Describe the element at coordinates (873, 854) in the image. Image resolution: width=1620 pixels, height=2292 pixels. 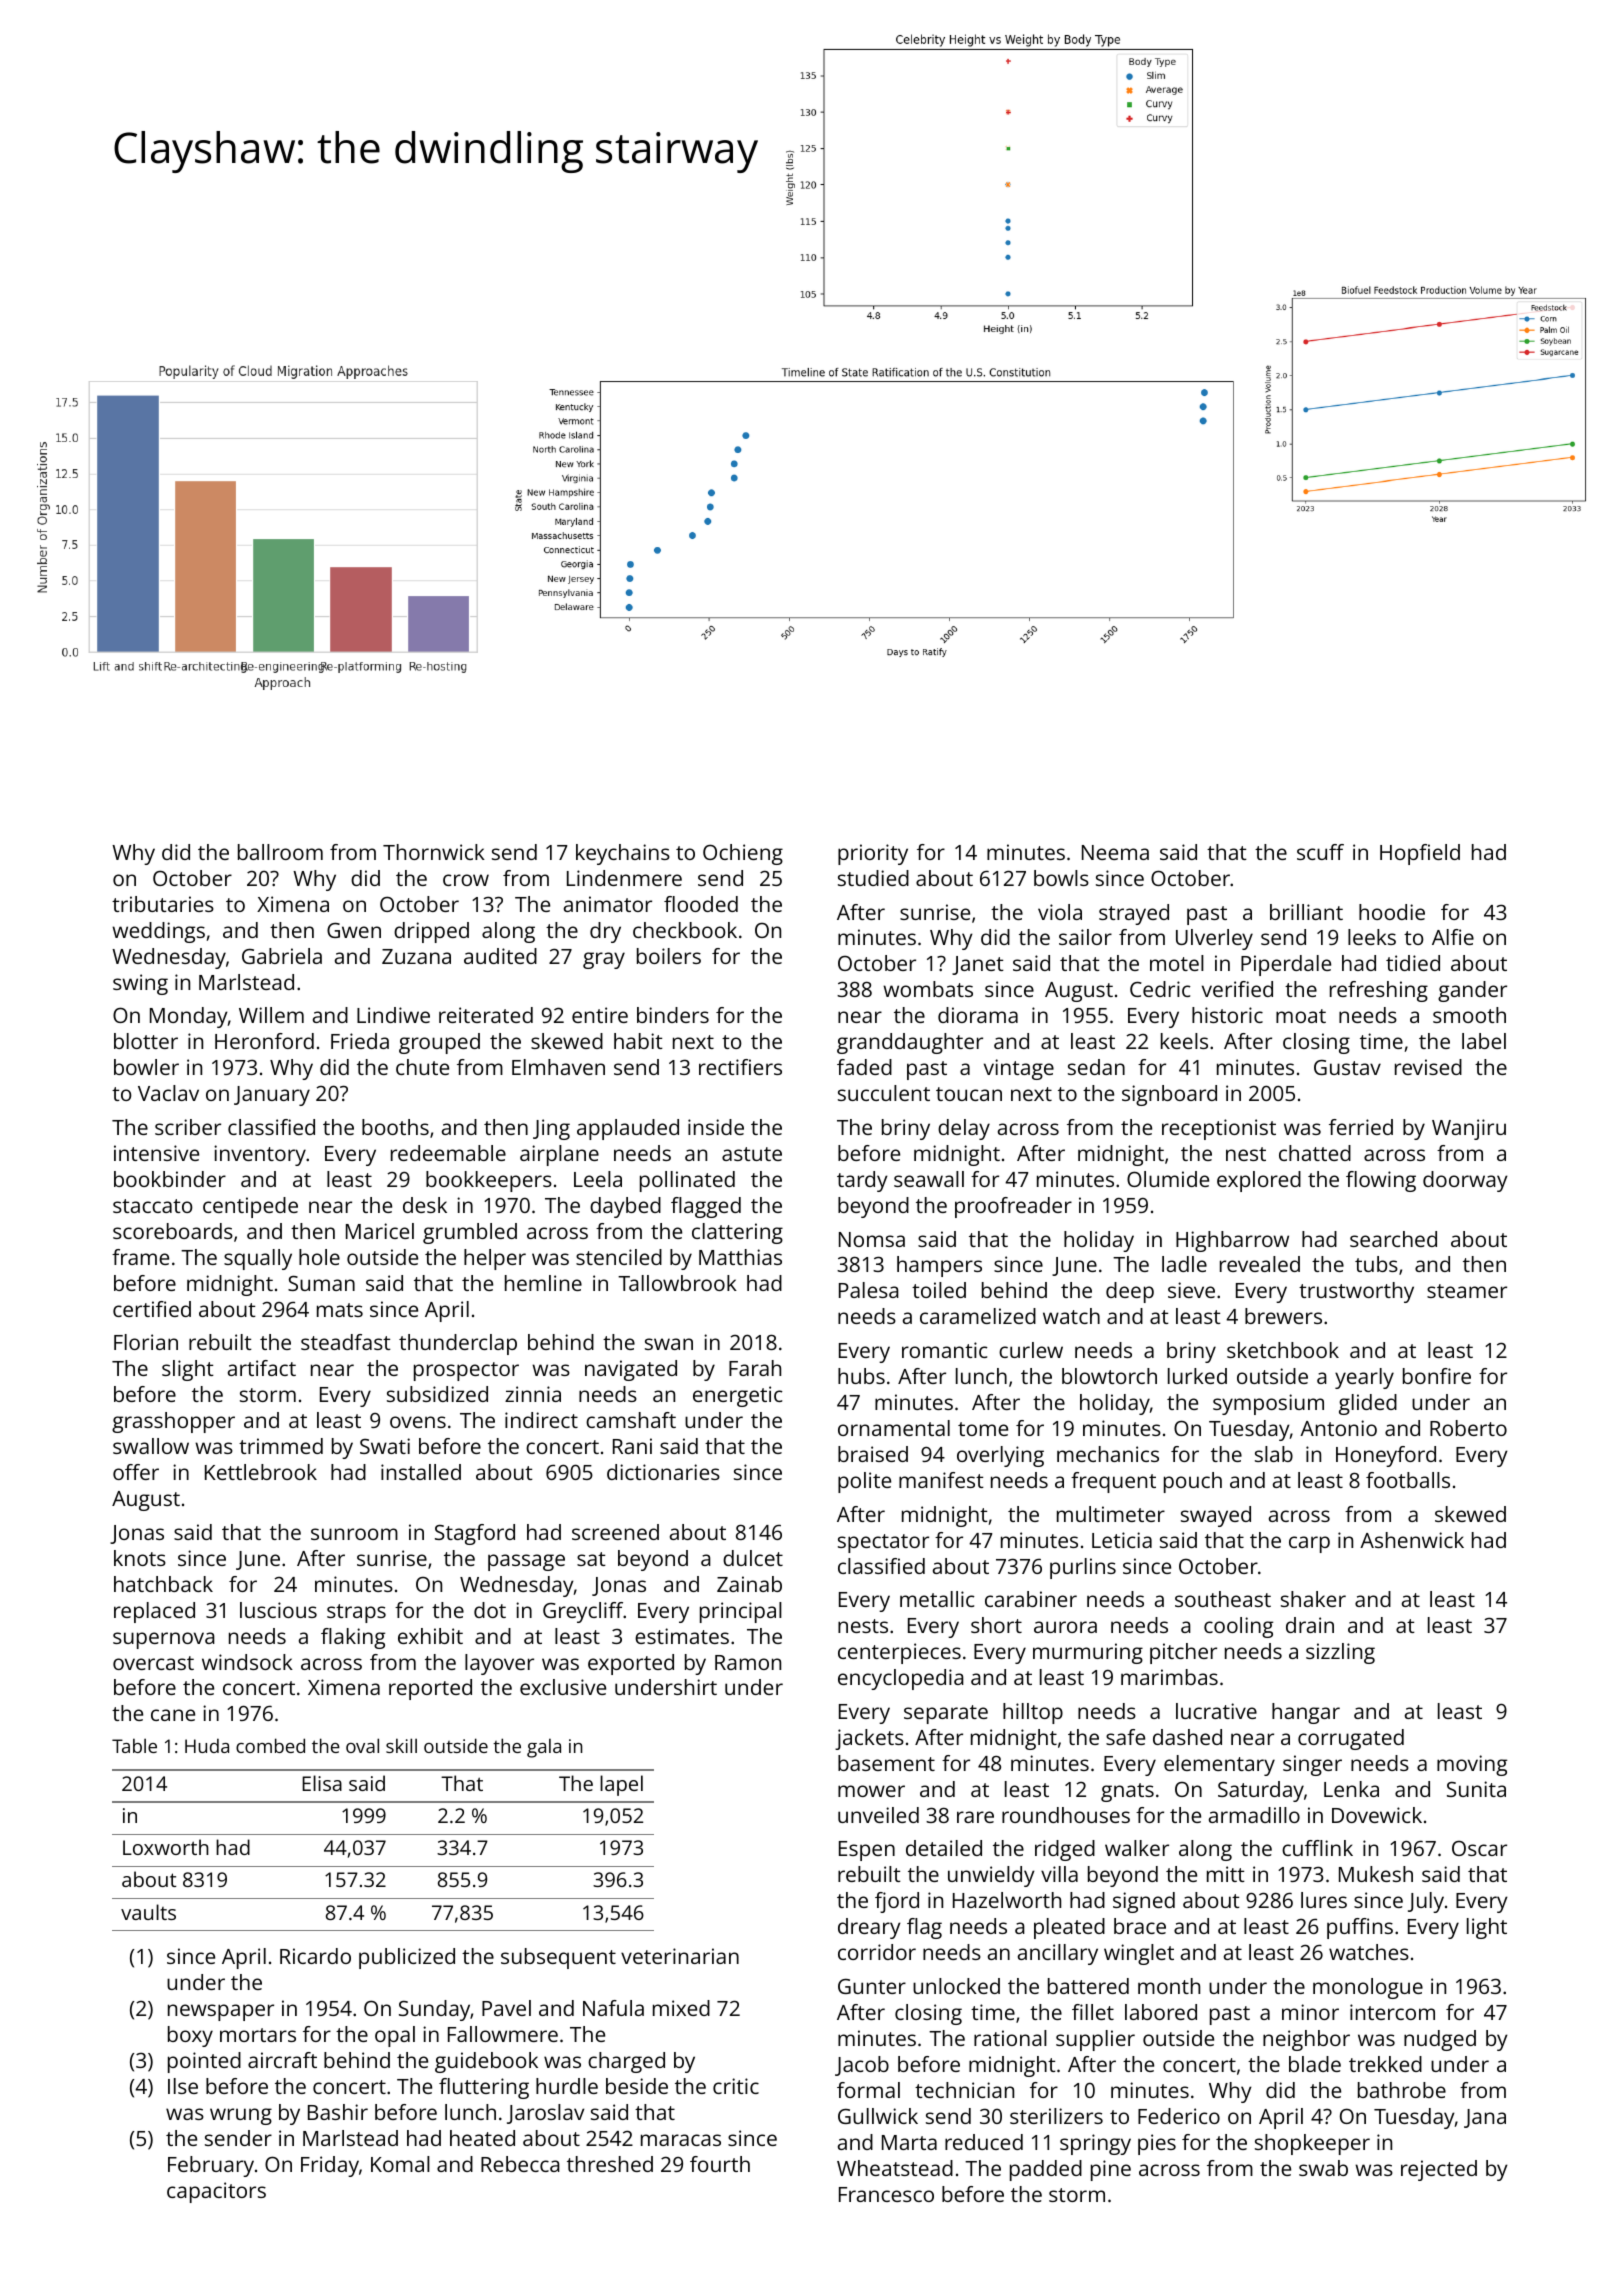
I see `priority` at that location.
